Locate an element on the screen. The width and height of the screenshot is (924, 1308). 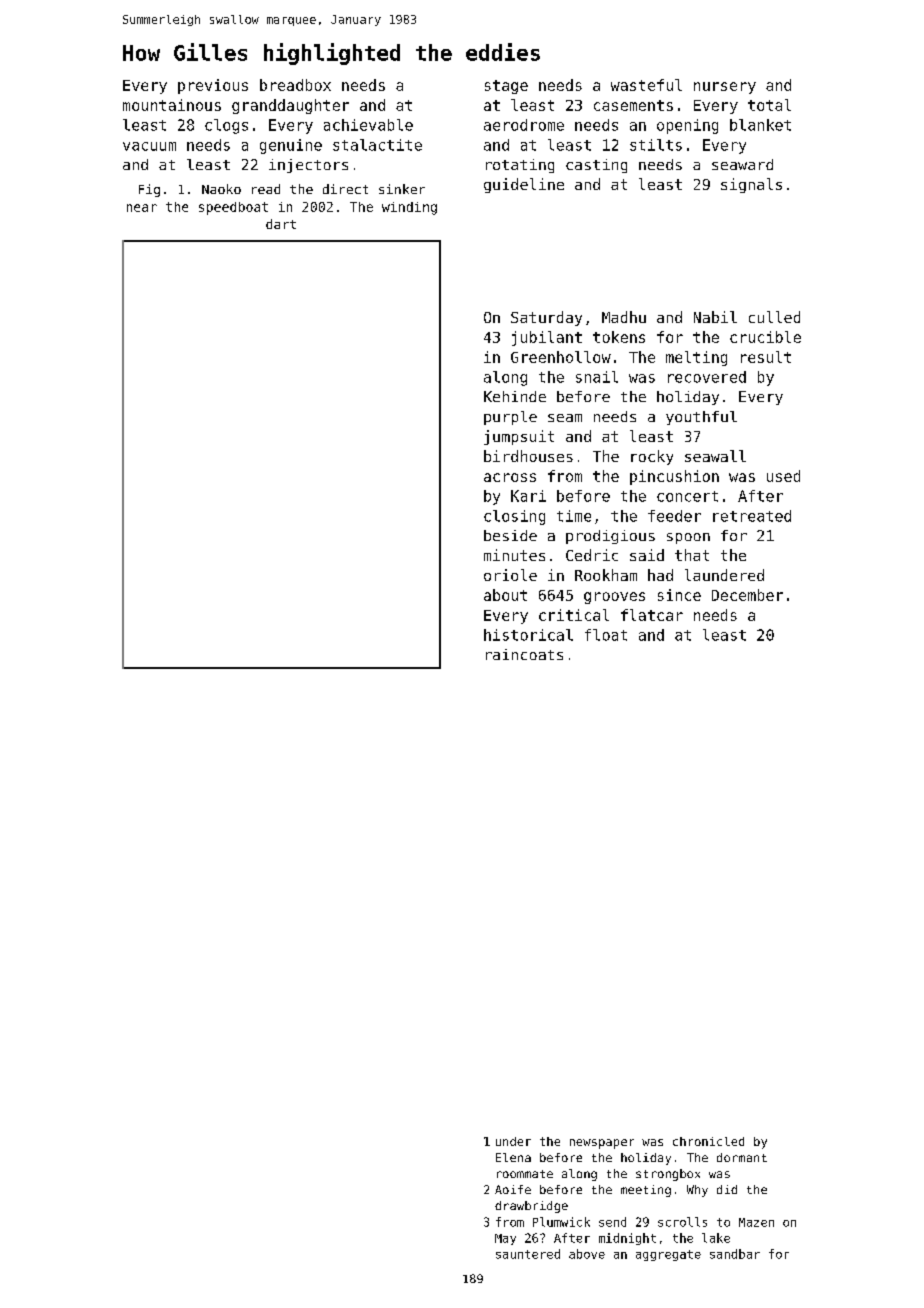
signals is located at coordinates (751, 185).
